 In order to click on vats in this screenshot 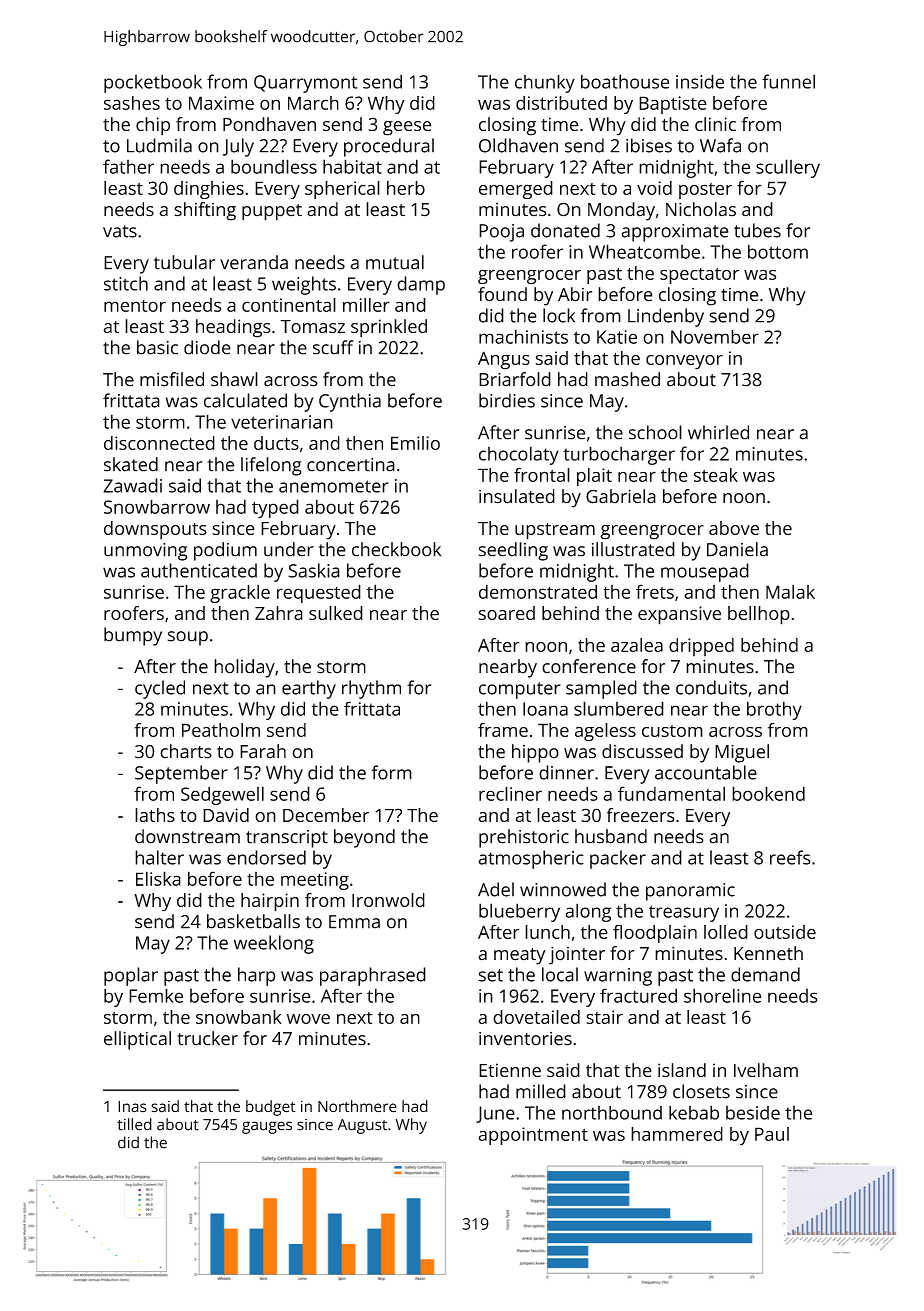, I will do `click(120, 231)`.
